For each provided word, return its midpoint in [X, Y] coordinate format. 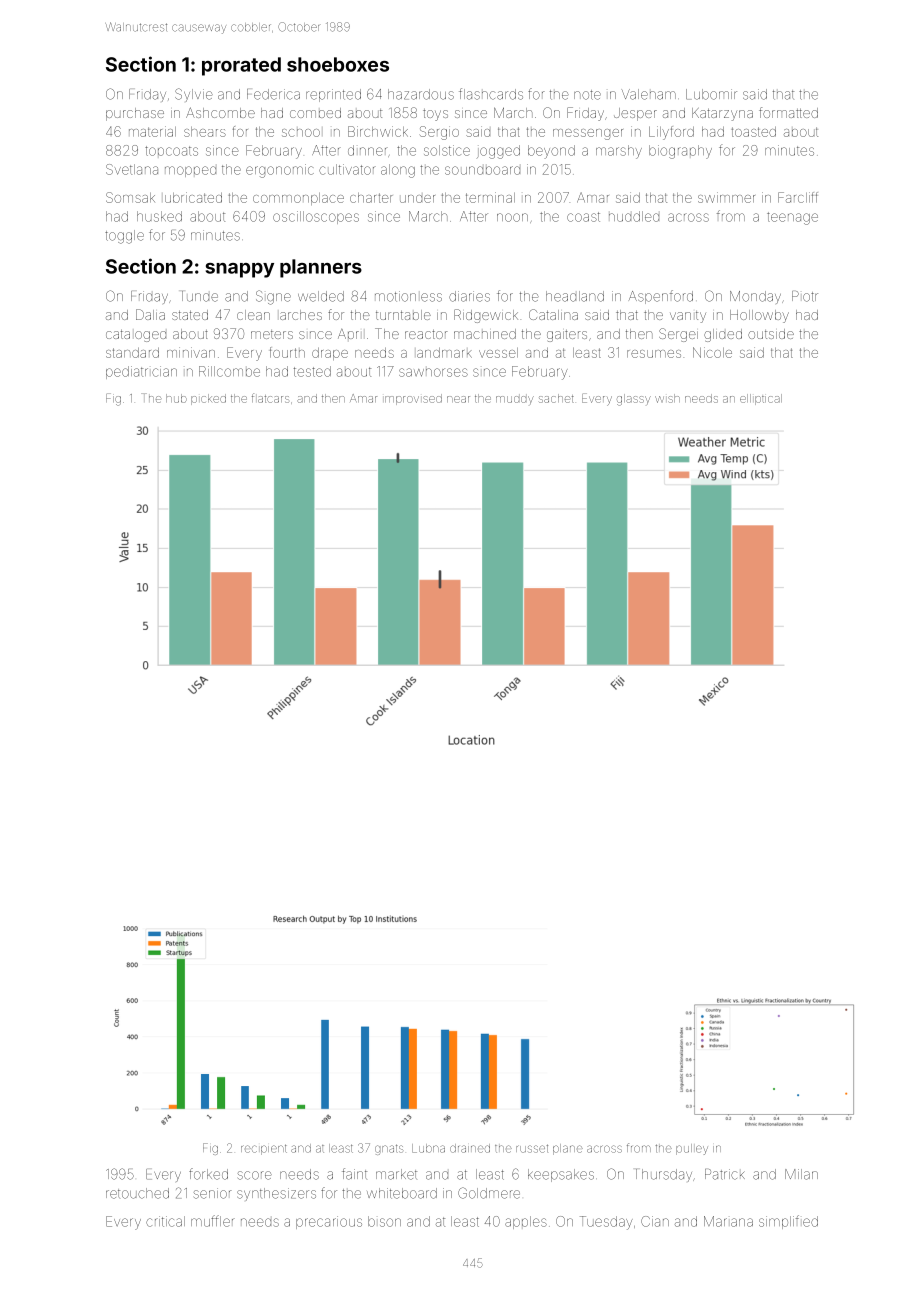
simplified [788, 1222]
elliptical [761, 399]
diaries [469, 296]
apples [526, 1222]
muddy [515, 400]
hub [176, 398]
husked [159, 216]
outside [771, 334]
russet [532, 1149]
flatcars [270, 398]
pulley [692, 1149]
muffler [213, 1221]
